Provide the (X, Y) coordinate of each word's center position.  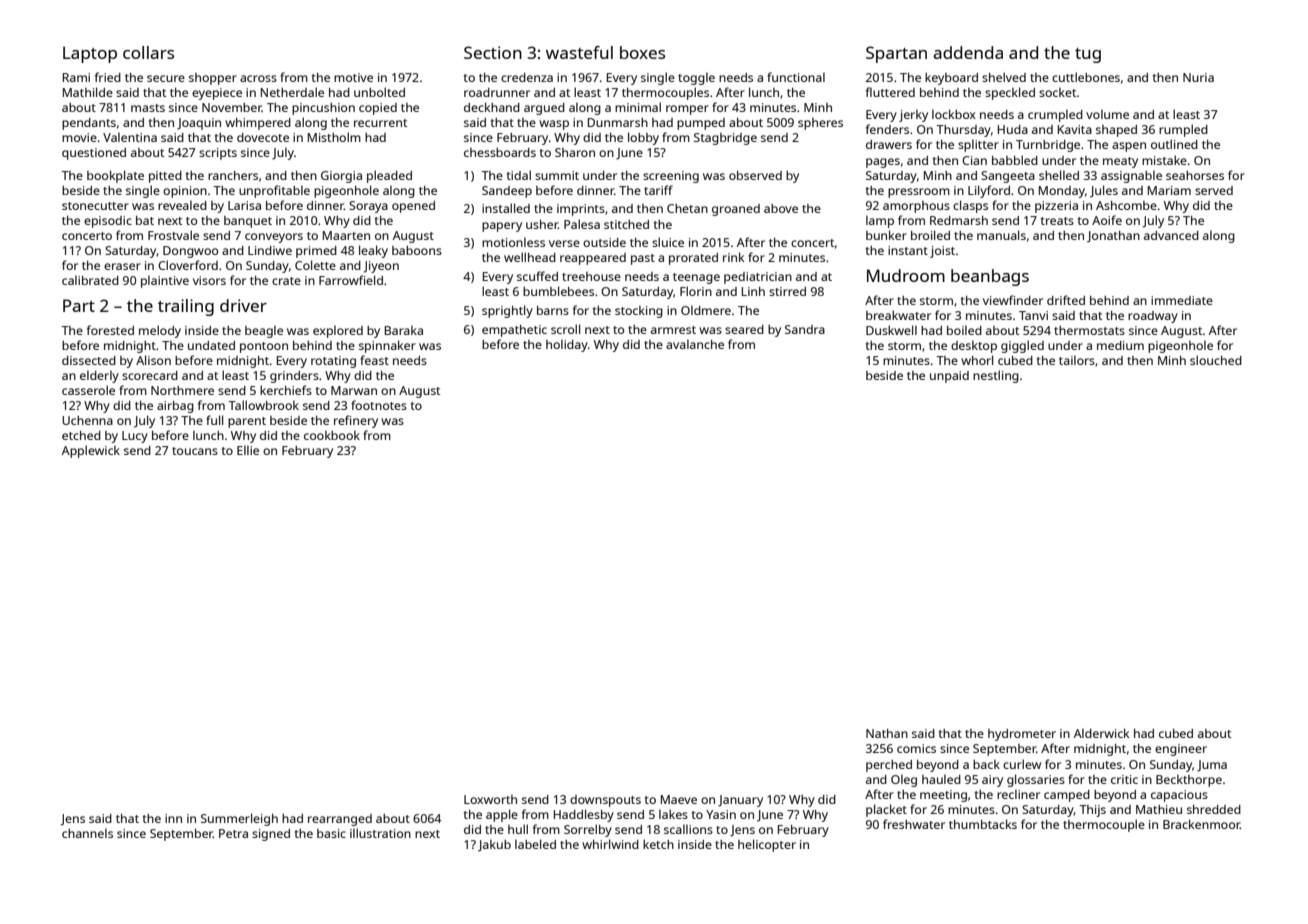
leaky (373, 251)
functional (796, 77)
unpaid (949, 377)
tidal (519, 175)
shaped (1116, 131)
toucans (195, 451)
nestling (996, 376)
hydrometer (1022, 735)
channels (87, 833)
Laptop (90, 54)
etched (81, 435)
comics (916, 748)
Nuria (1198, 77)
